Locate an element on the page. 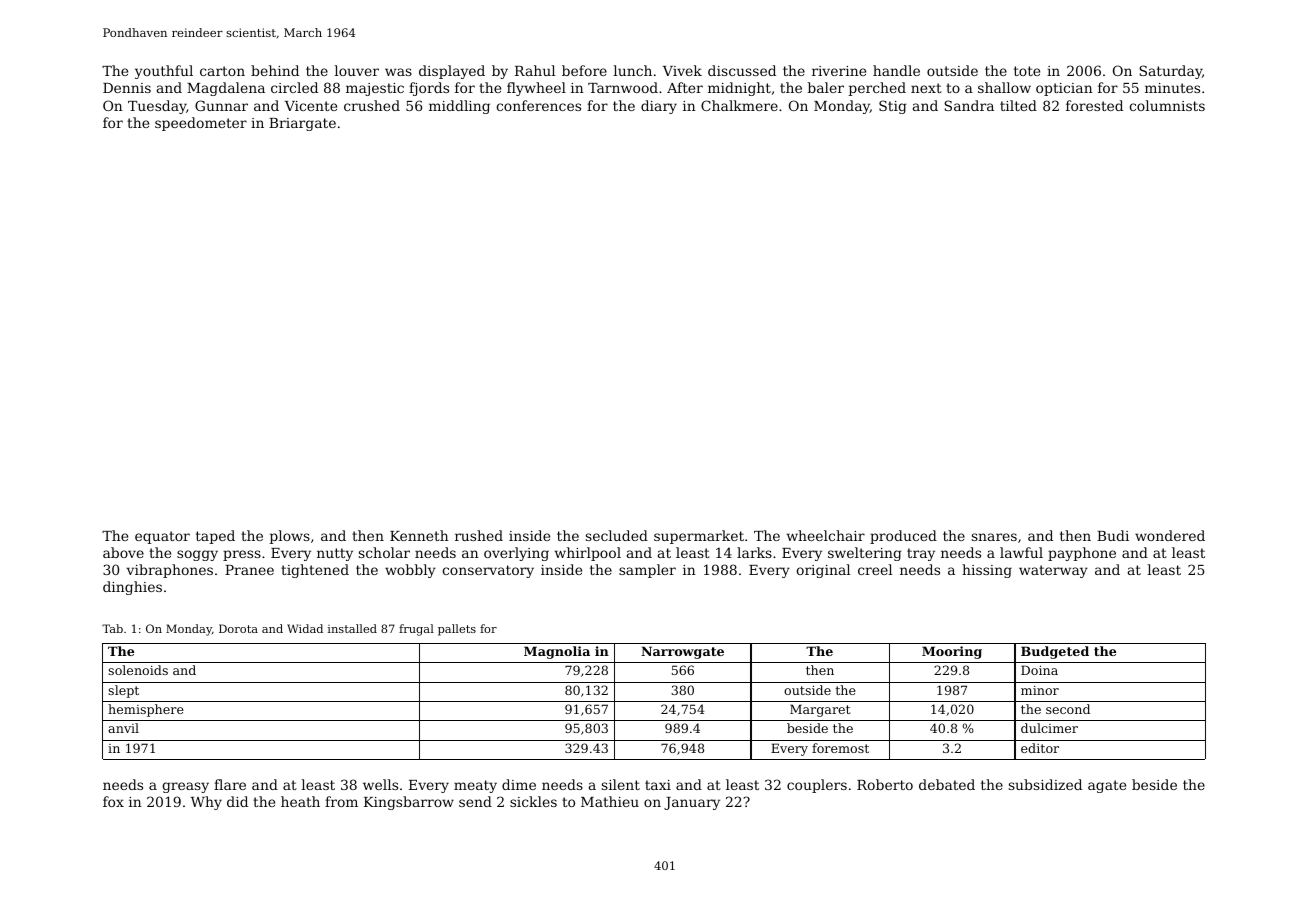 The height and width of the document is (924, 1308). wheelchair is located at coordinates (825, 535).
